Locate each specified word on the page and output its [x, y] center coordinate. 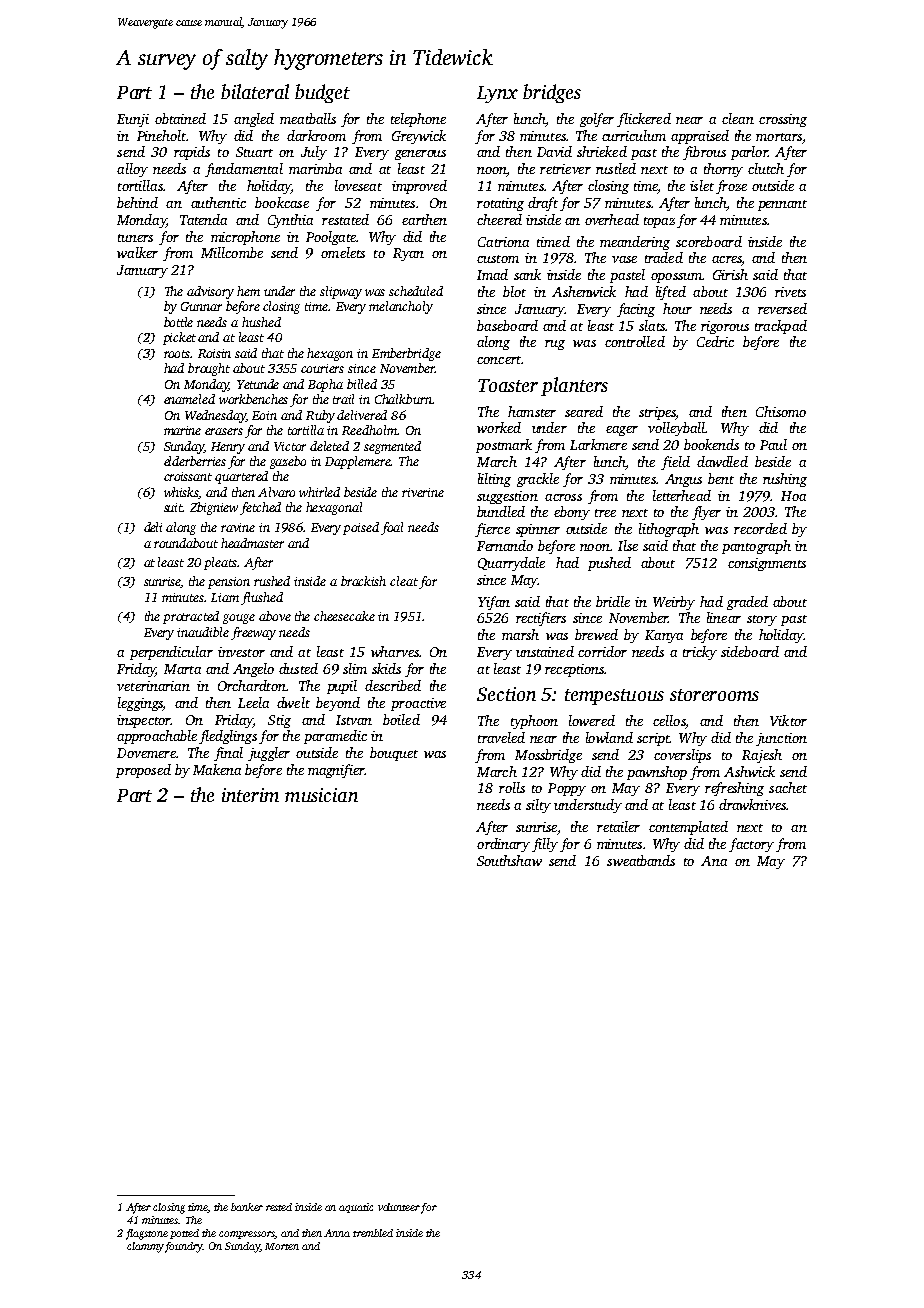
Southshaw [509, 860]
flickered [644, 120]
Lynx [497, 94]
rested [279, 1207]
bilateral [255, 91]
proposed [143, 771]
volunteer [399, 1207]
